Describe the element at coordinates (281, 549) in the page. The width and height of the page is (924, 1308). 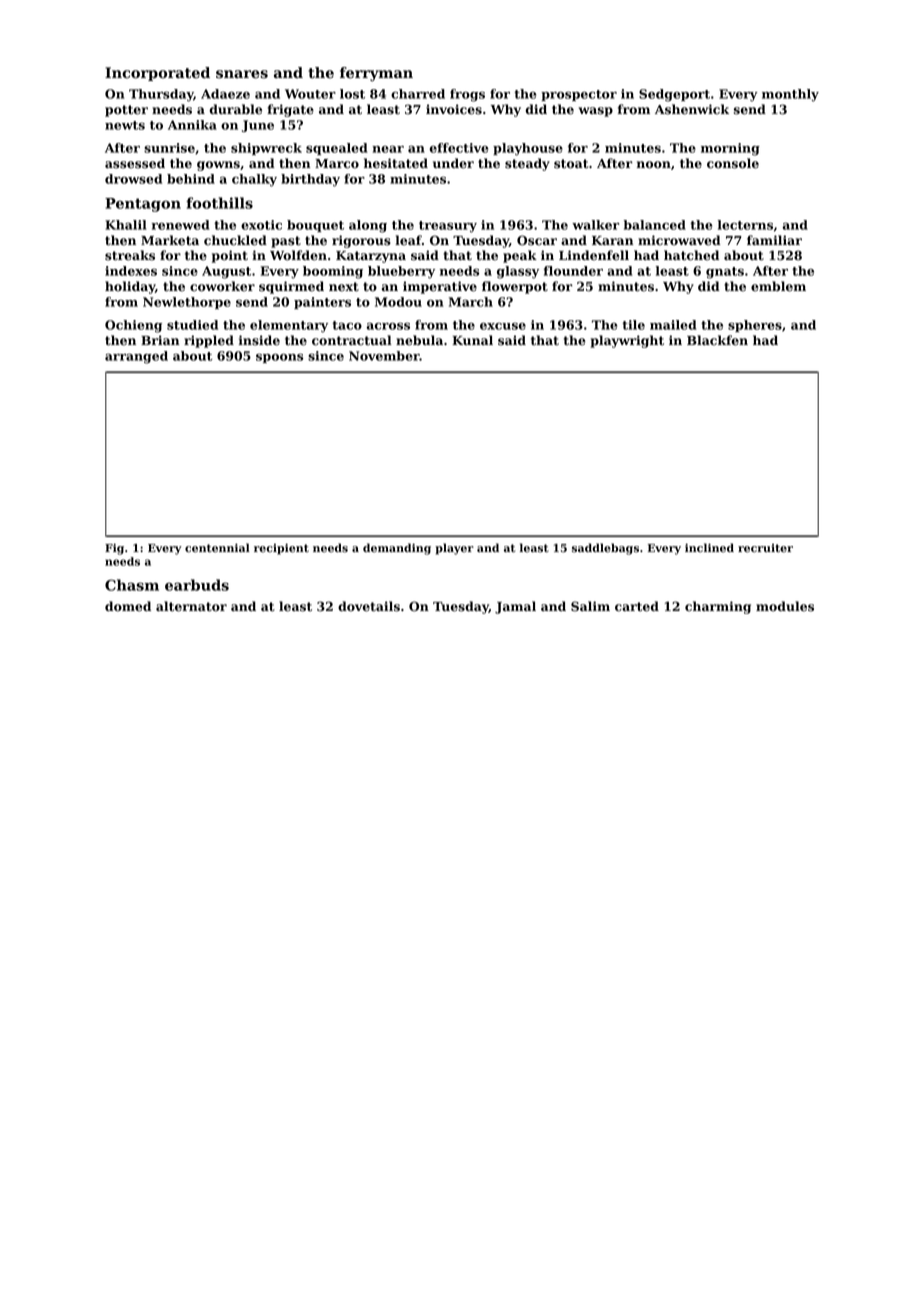
I see `recipient` at that location.
